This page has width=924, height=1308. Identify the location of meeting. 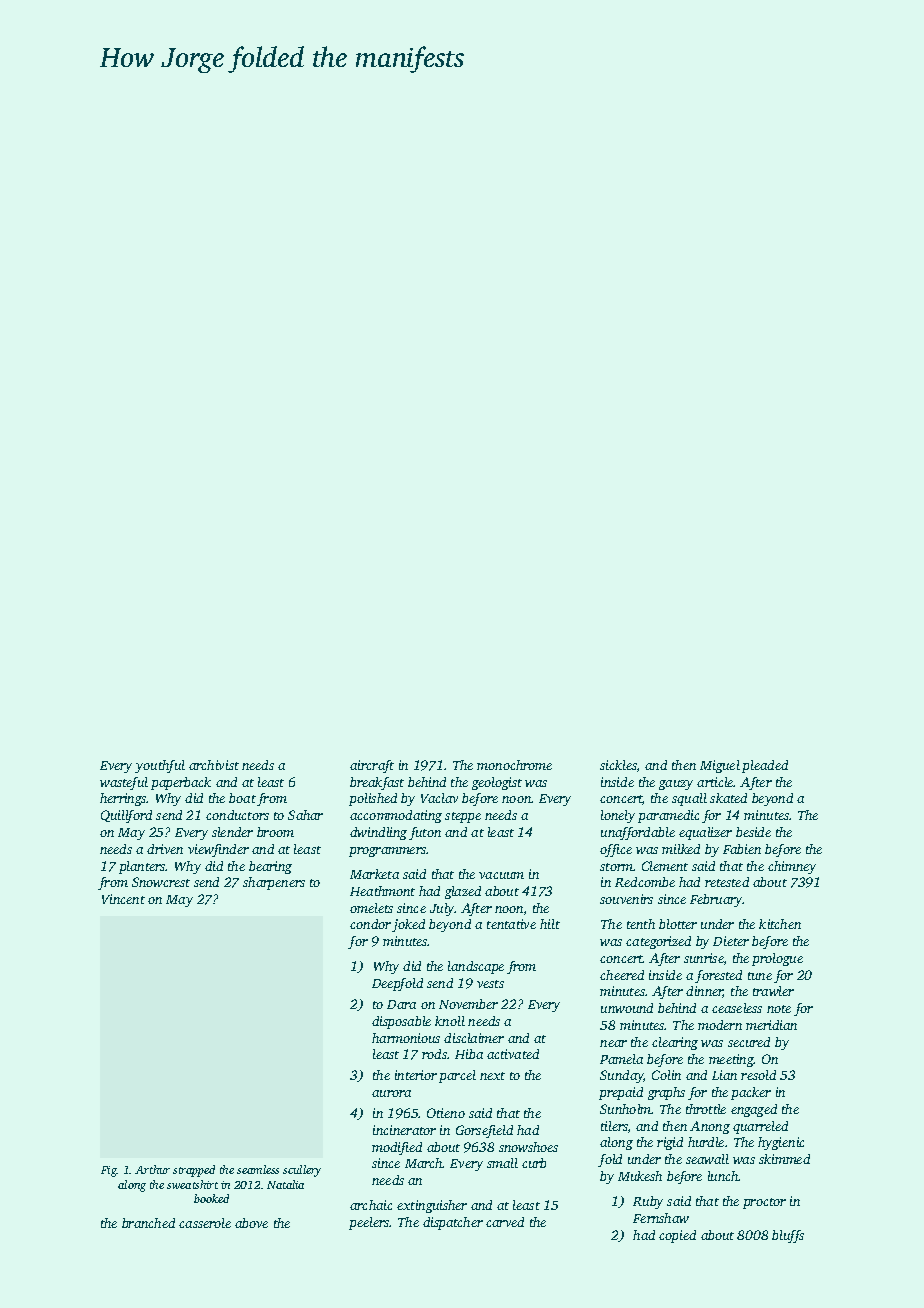
(731, 1060).
